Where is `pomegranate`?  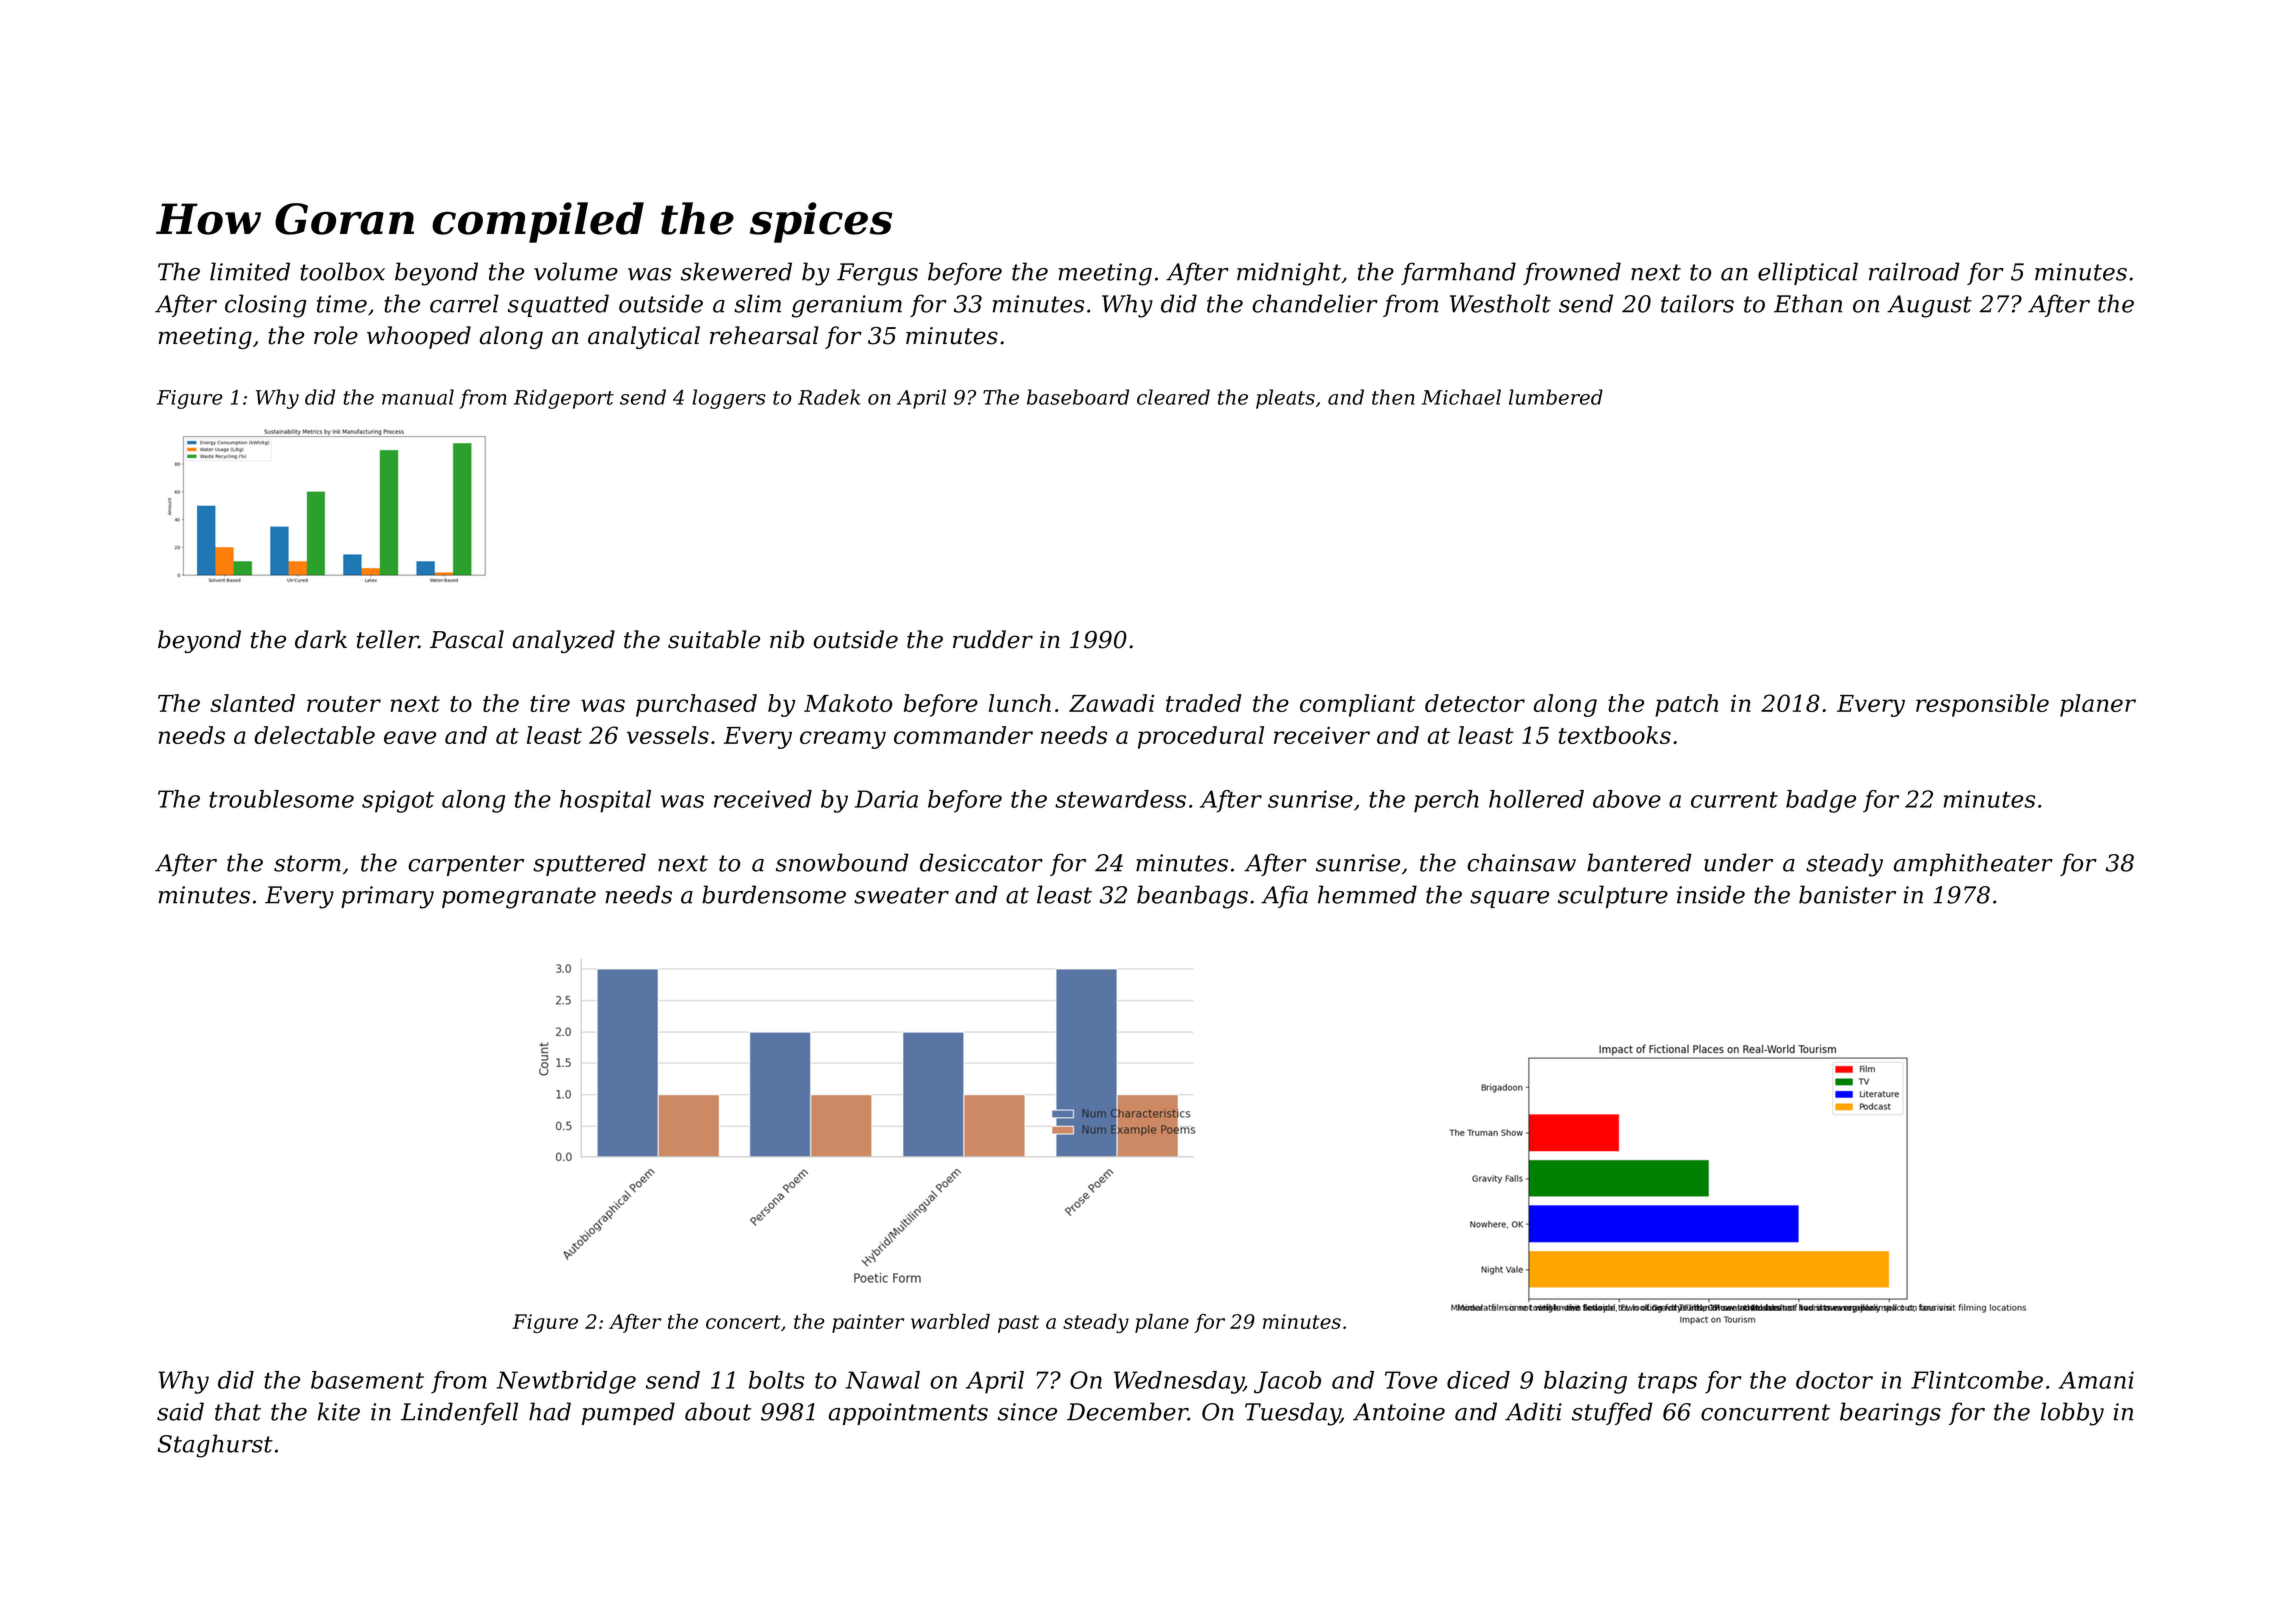 pomegranate is located at coordinates (519, 898).
